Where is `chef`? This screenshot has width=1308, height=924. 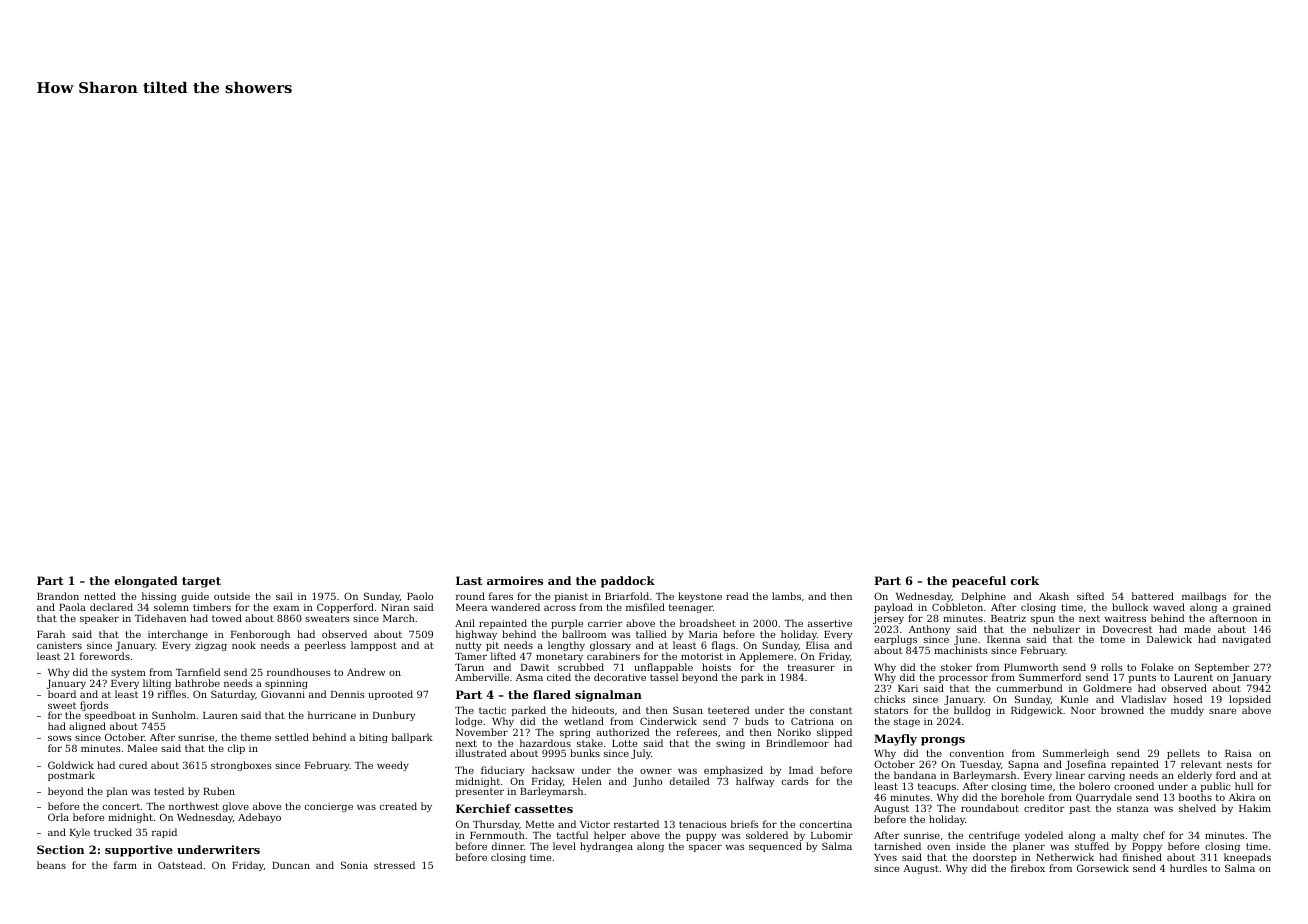 chef is located at coordinates (1154, 835).
